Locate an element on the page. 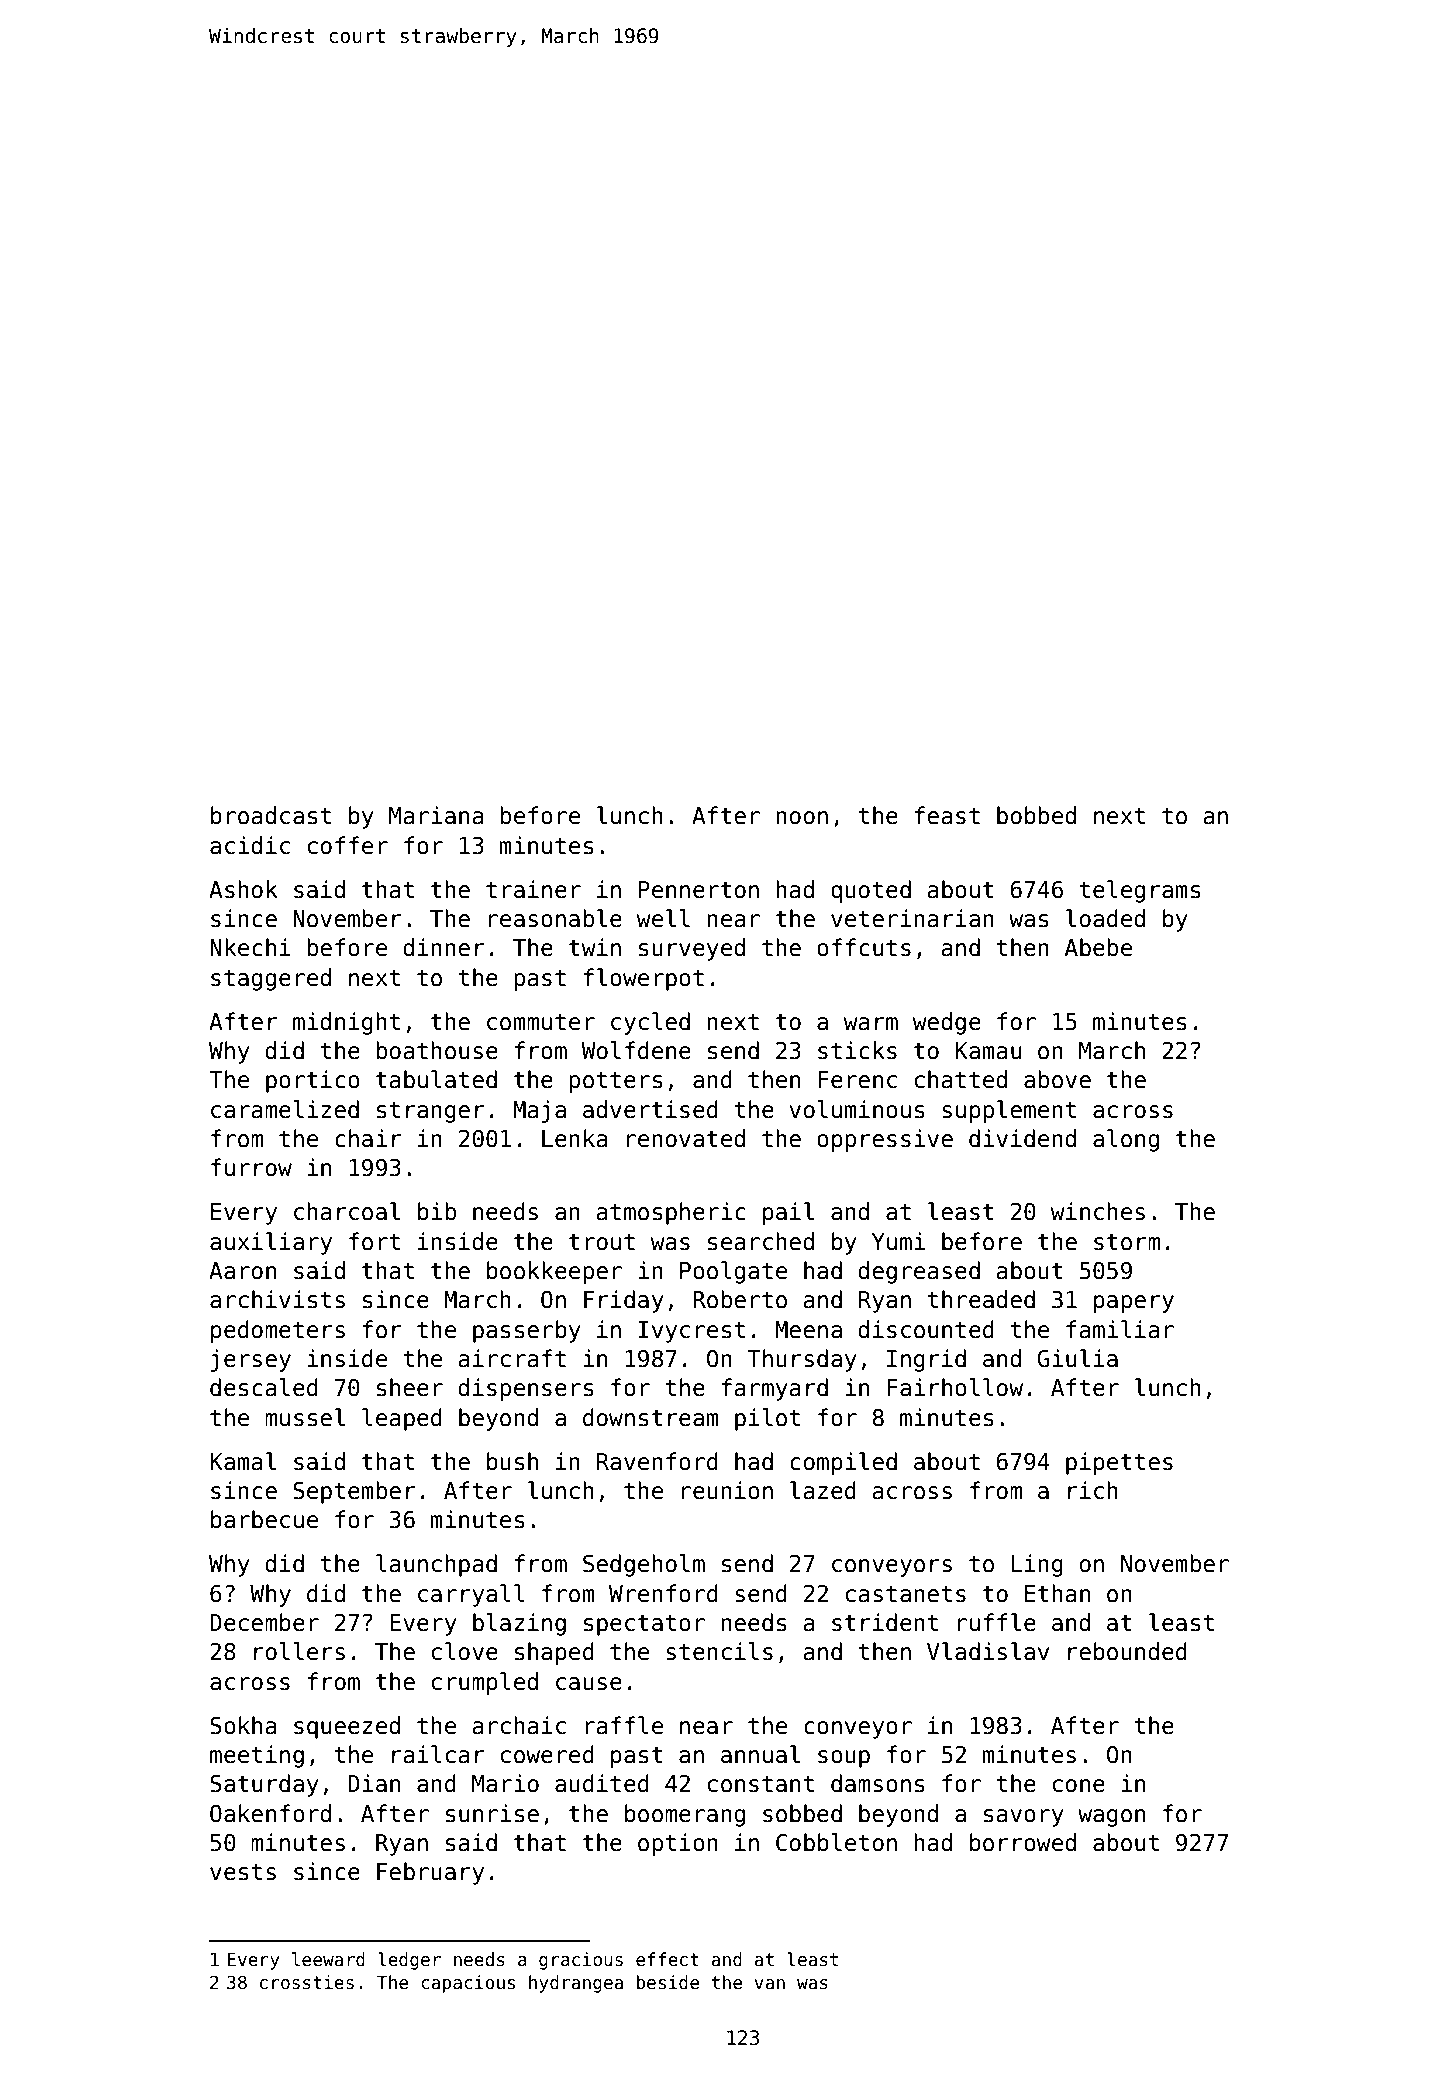  ledger is located at coordinates (409, 1961).
